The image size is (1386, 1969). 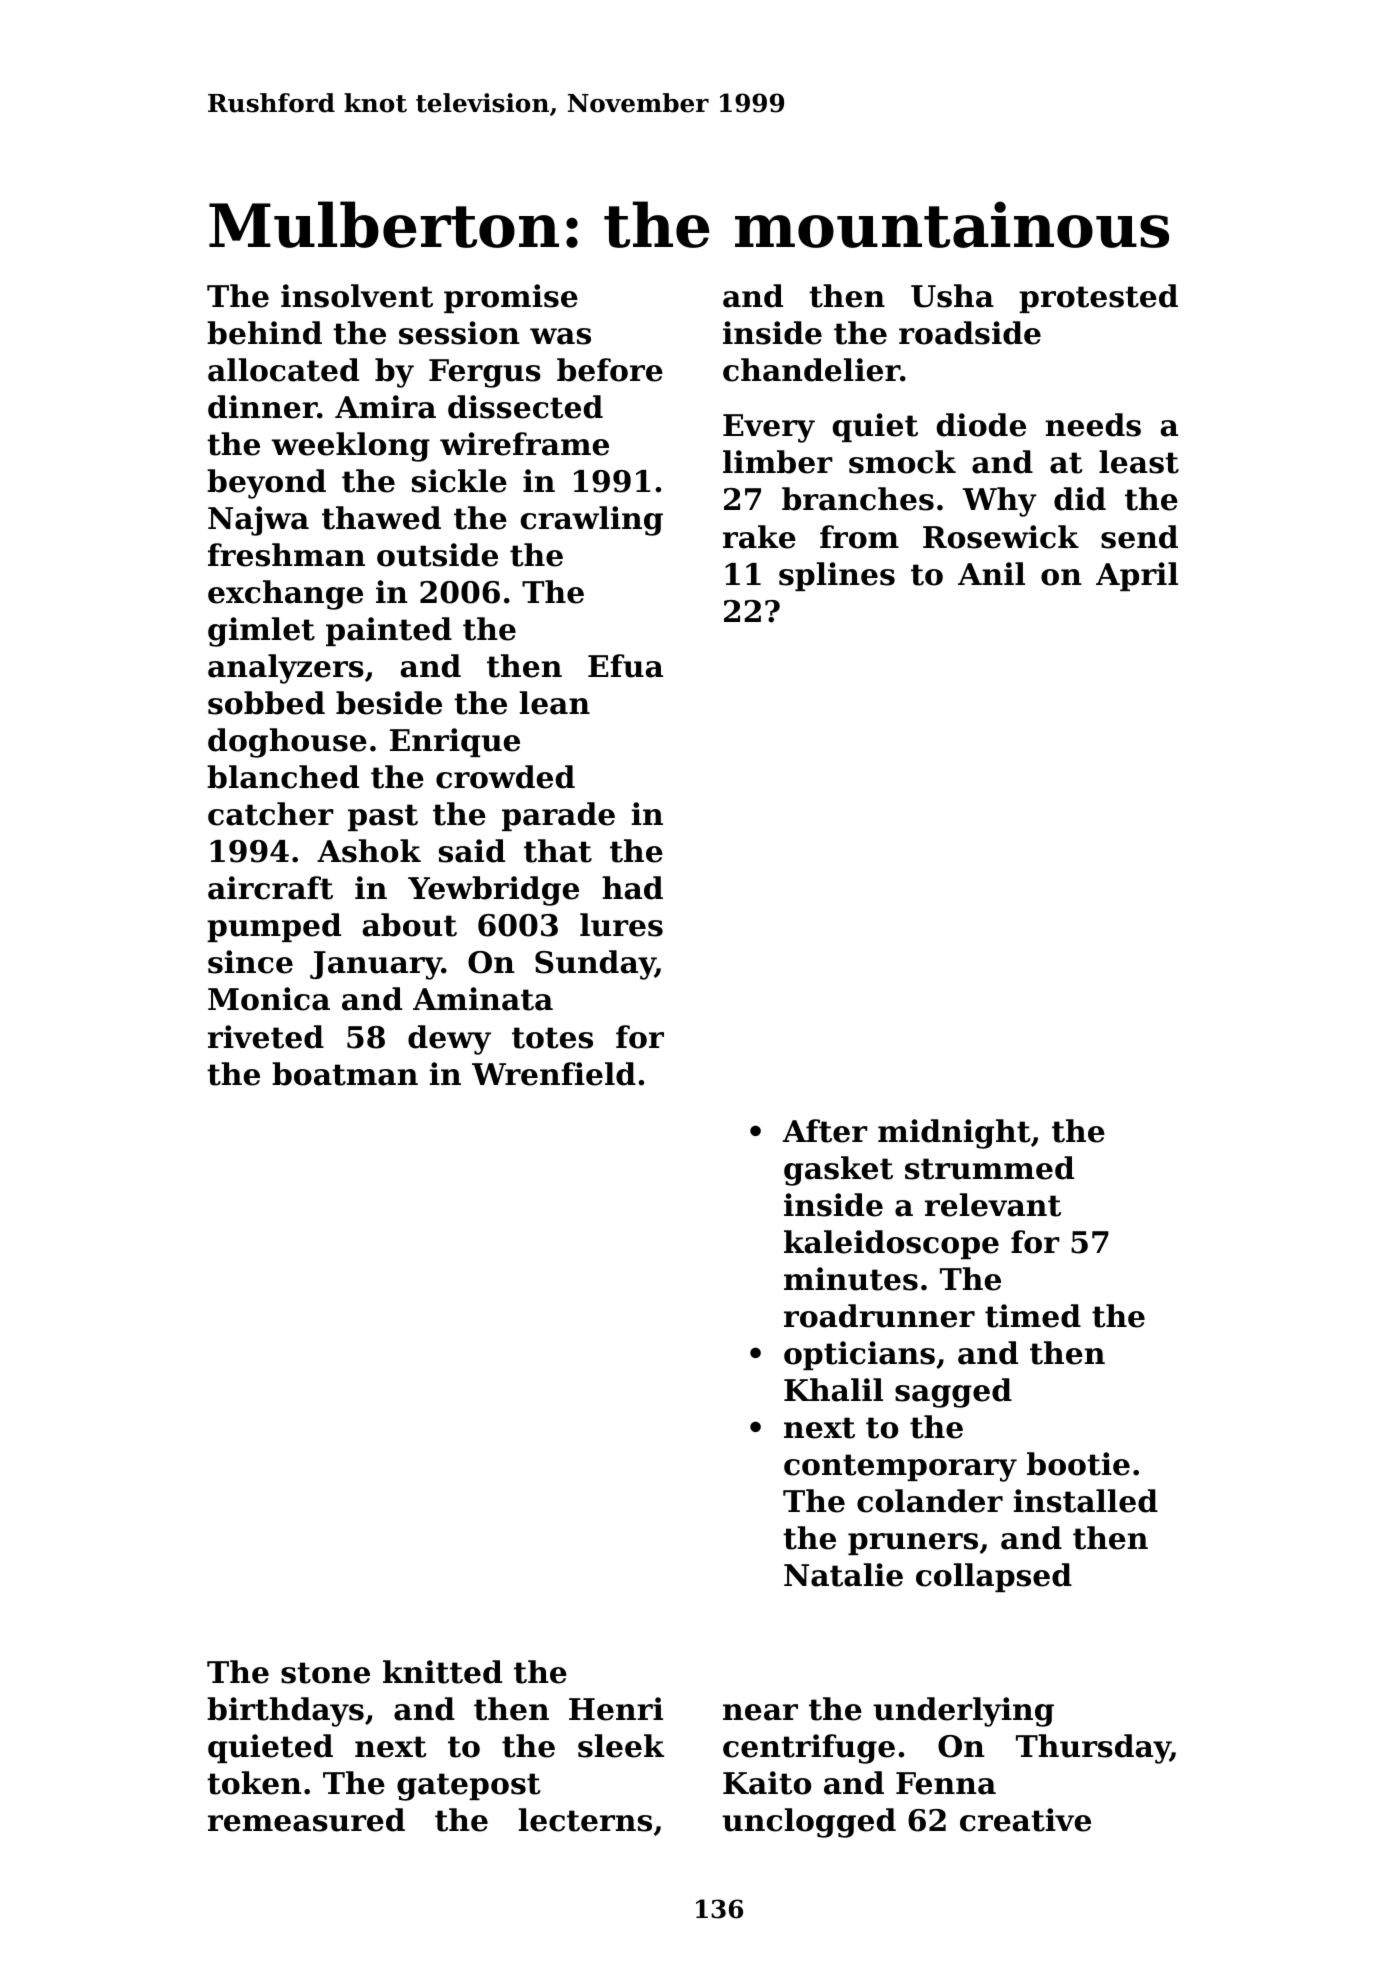 I want to click on insolvent, so click(x=357, y=296).
